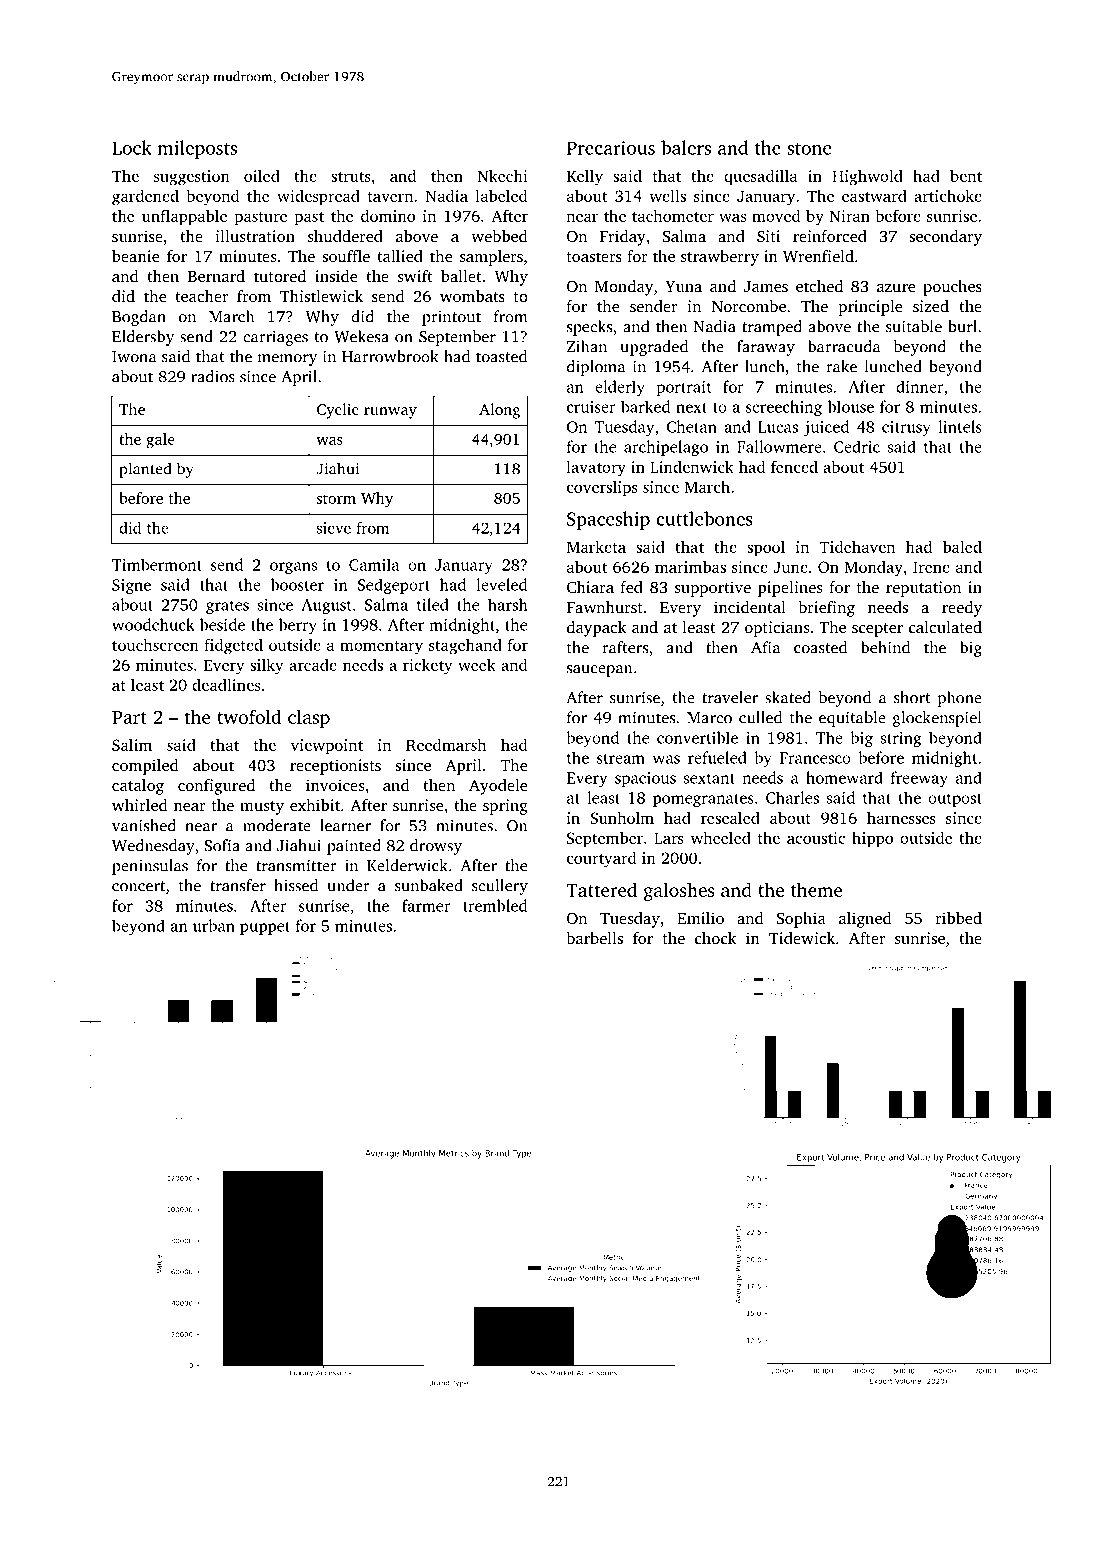  What do you see at coordinates (802, 938) in the screenshot?
I see `Tidewick` at bounding box center [802, 938].
